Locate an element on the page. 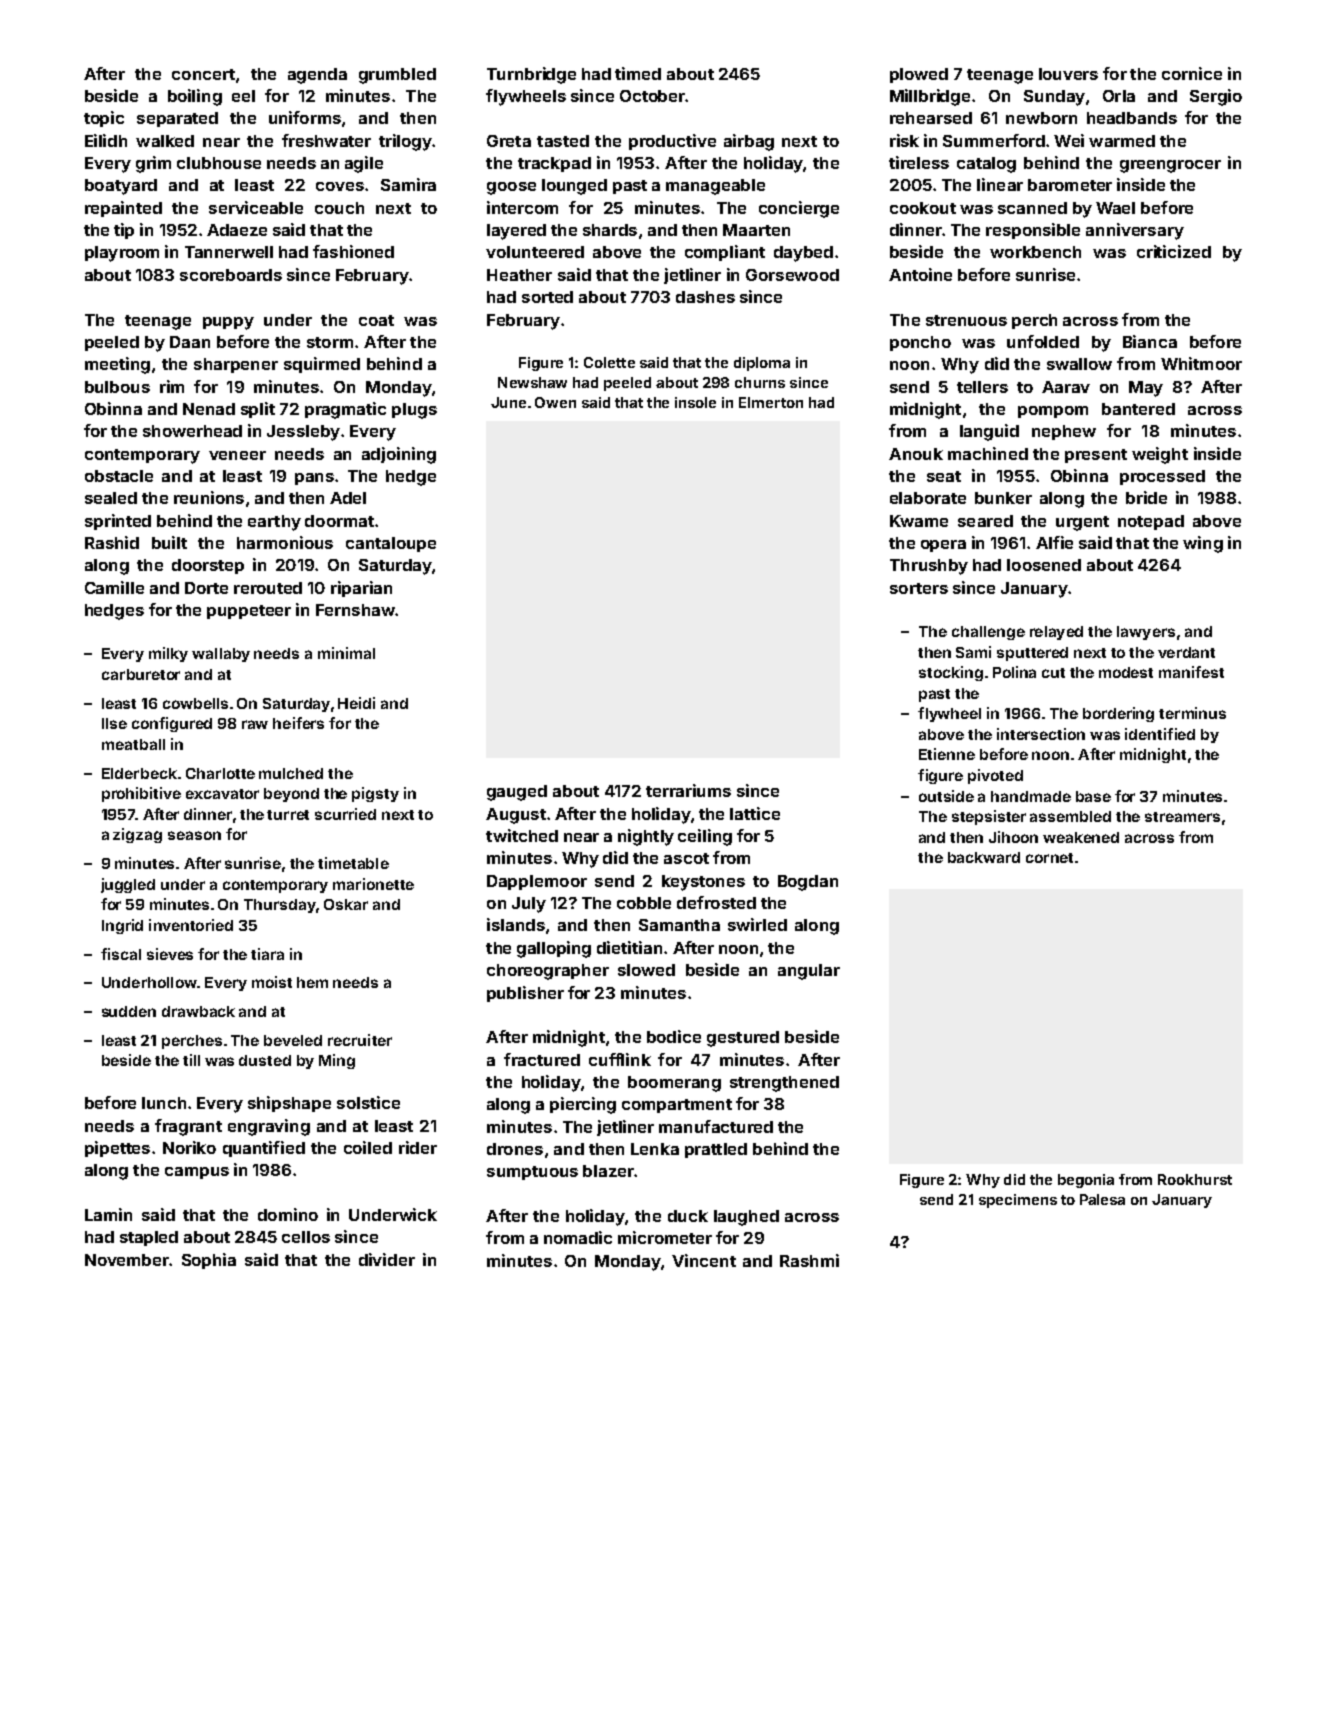 This document has height=1717, width=1326. clubhouse is located at coordinates (219, 163).
